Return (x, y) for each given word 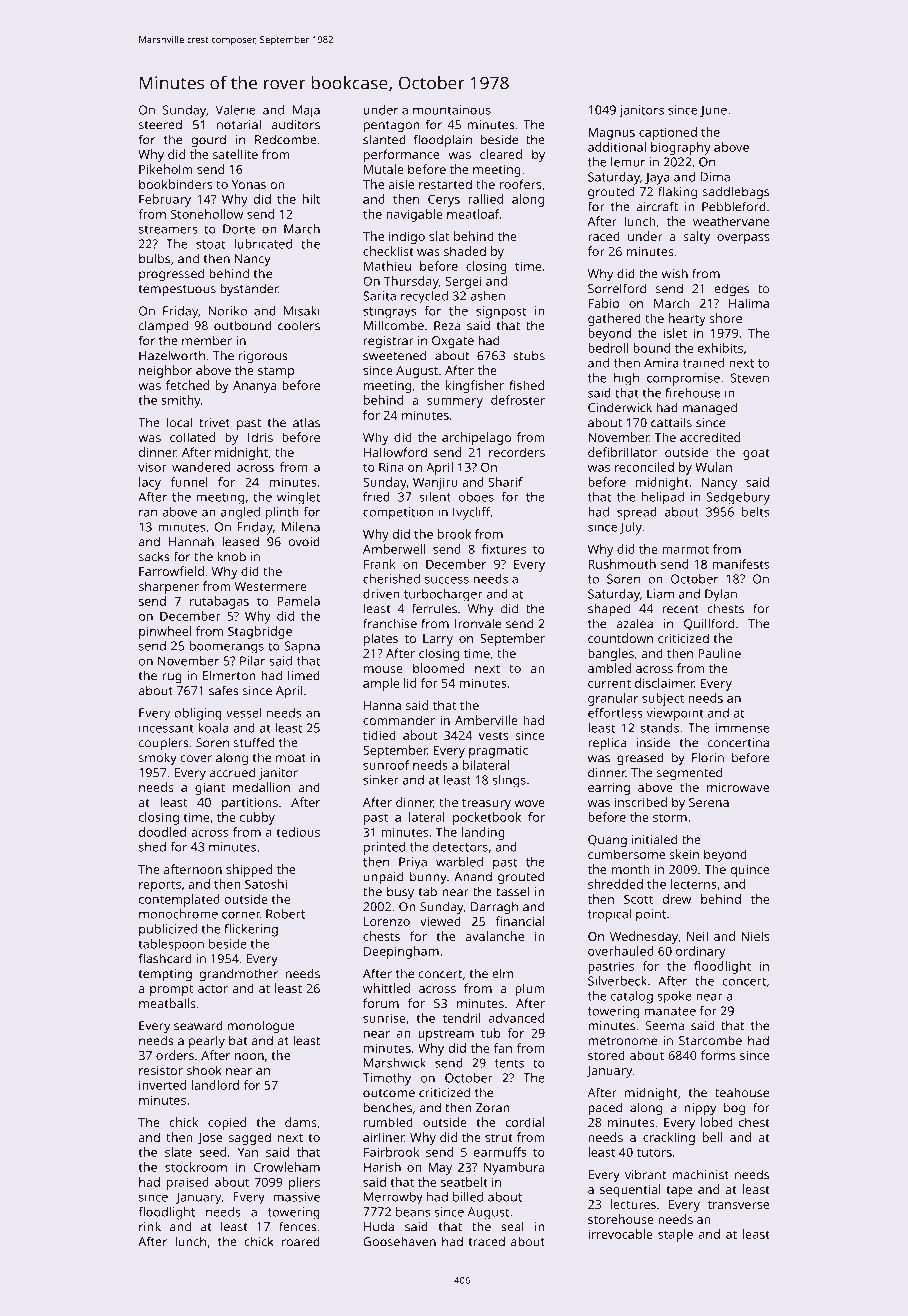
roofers (520, 184)
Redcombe (286, 140)
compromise (683, 379)
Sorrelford (617, 288)
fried (376, 497)
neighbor (165, 371)
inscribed (641, 802)
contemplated (179, 900)
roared (301, 1242)
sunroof (386, 765)
